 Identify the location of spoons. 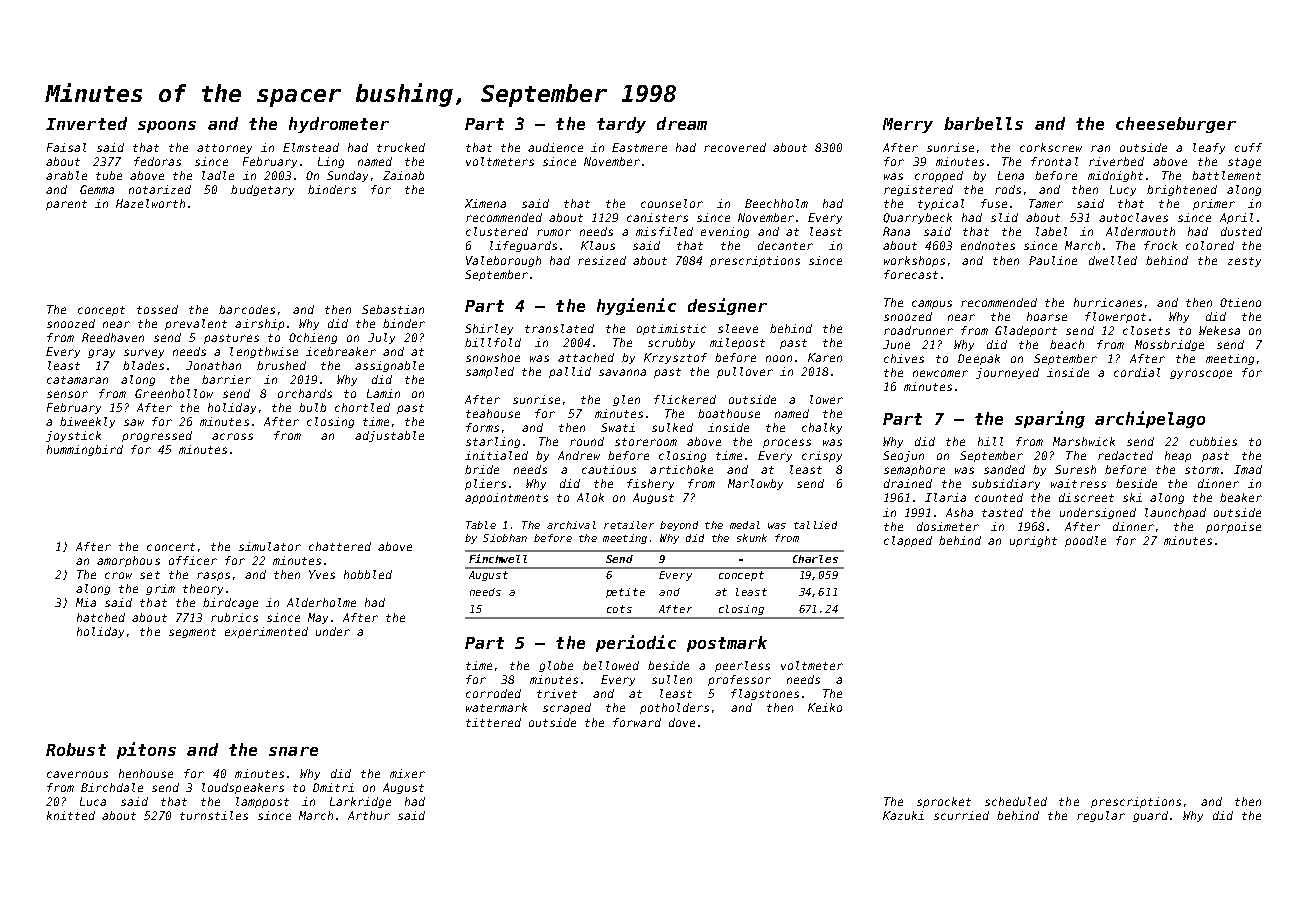
(167, 127).
